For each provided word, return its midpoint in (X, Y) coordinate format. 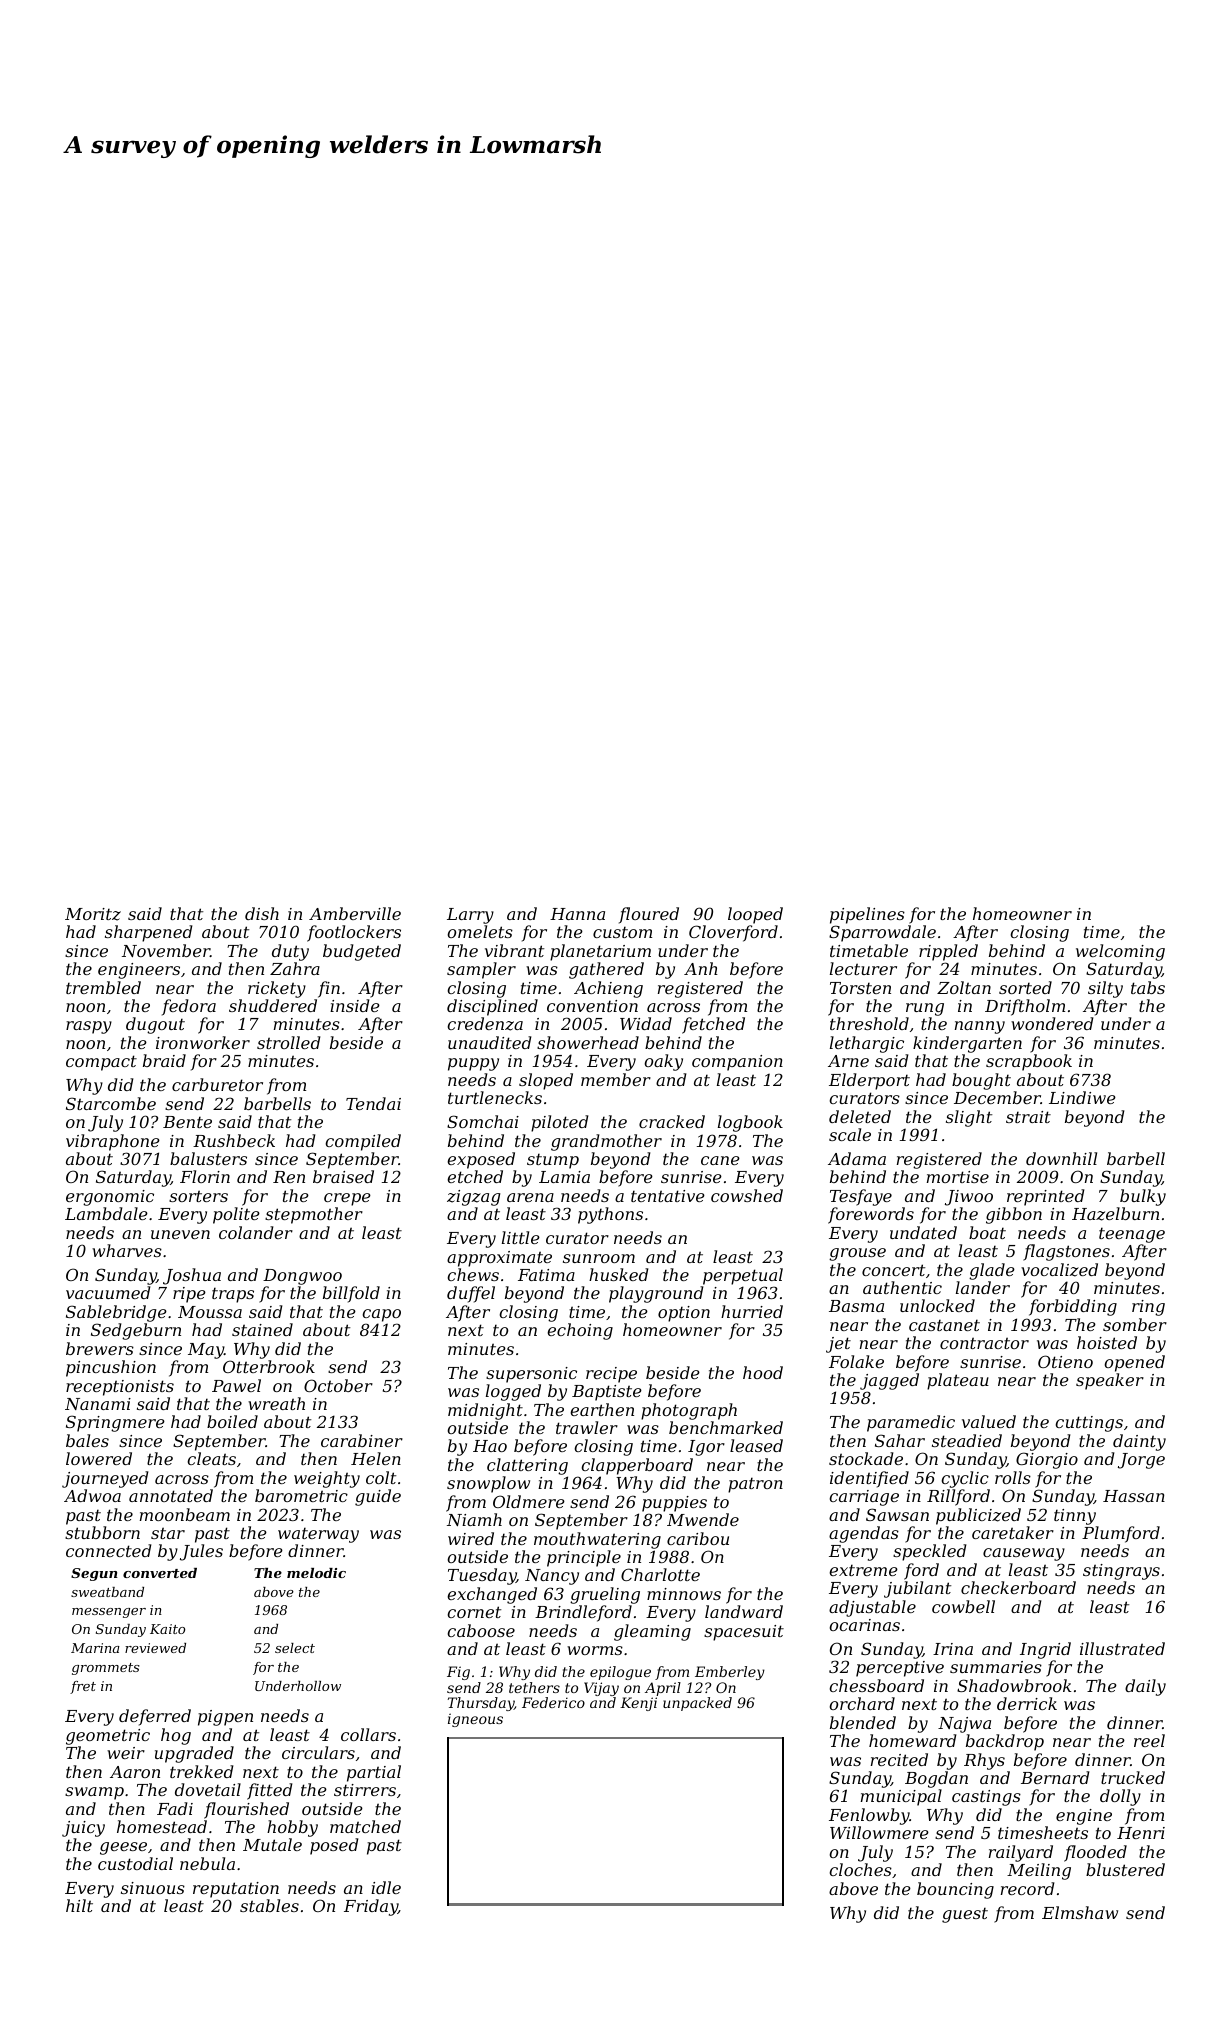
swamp (94, 1793)
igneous (475, 1720)
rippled (948, 952)
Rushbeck (234, 1140)
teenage (1132, 1235)
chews (473, 1274)
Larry (470, 916)
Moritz (93, 914)
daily (1145, 1687)
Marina (95, 1648)
